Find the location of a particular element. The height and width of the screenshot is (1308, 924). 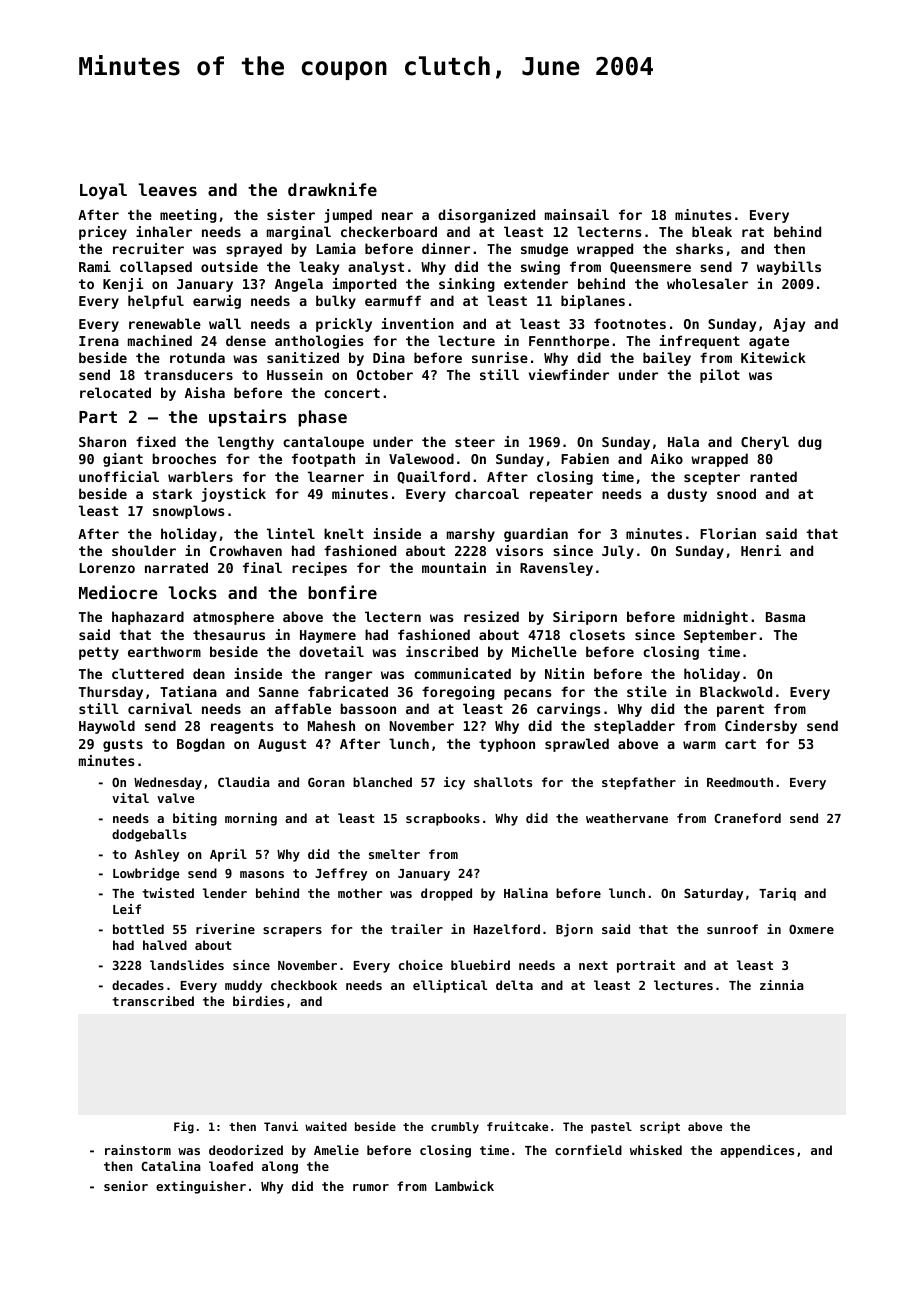

waited is located at coordinates (326, 1126).
